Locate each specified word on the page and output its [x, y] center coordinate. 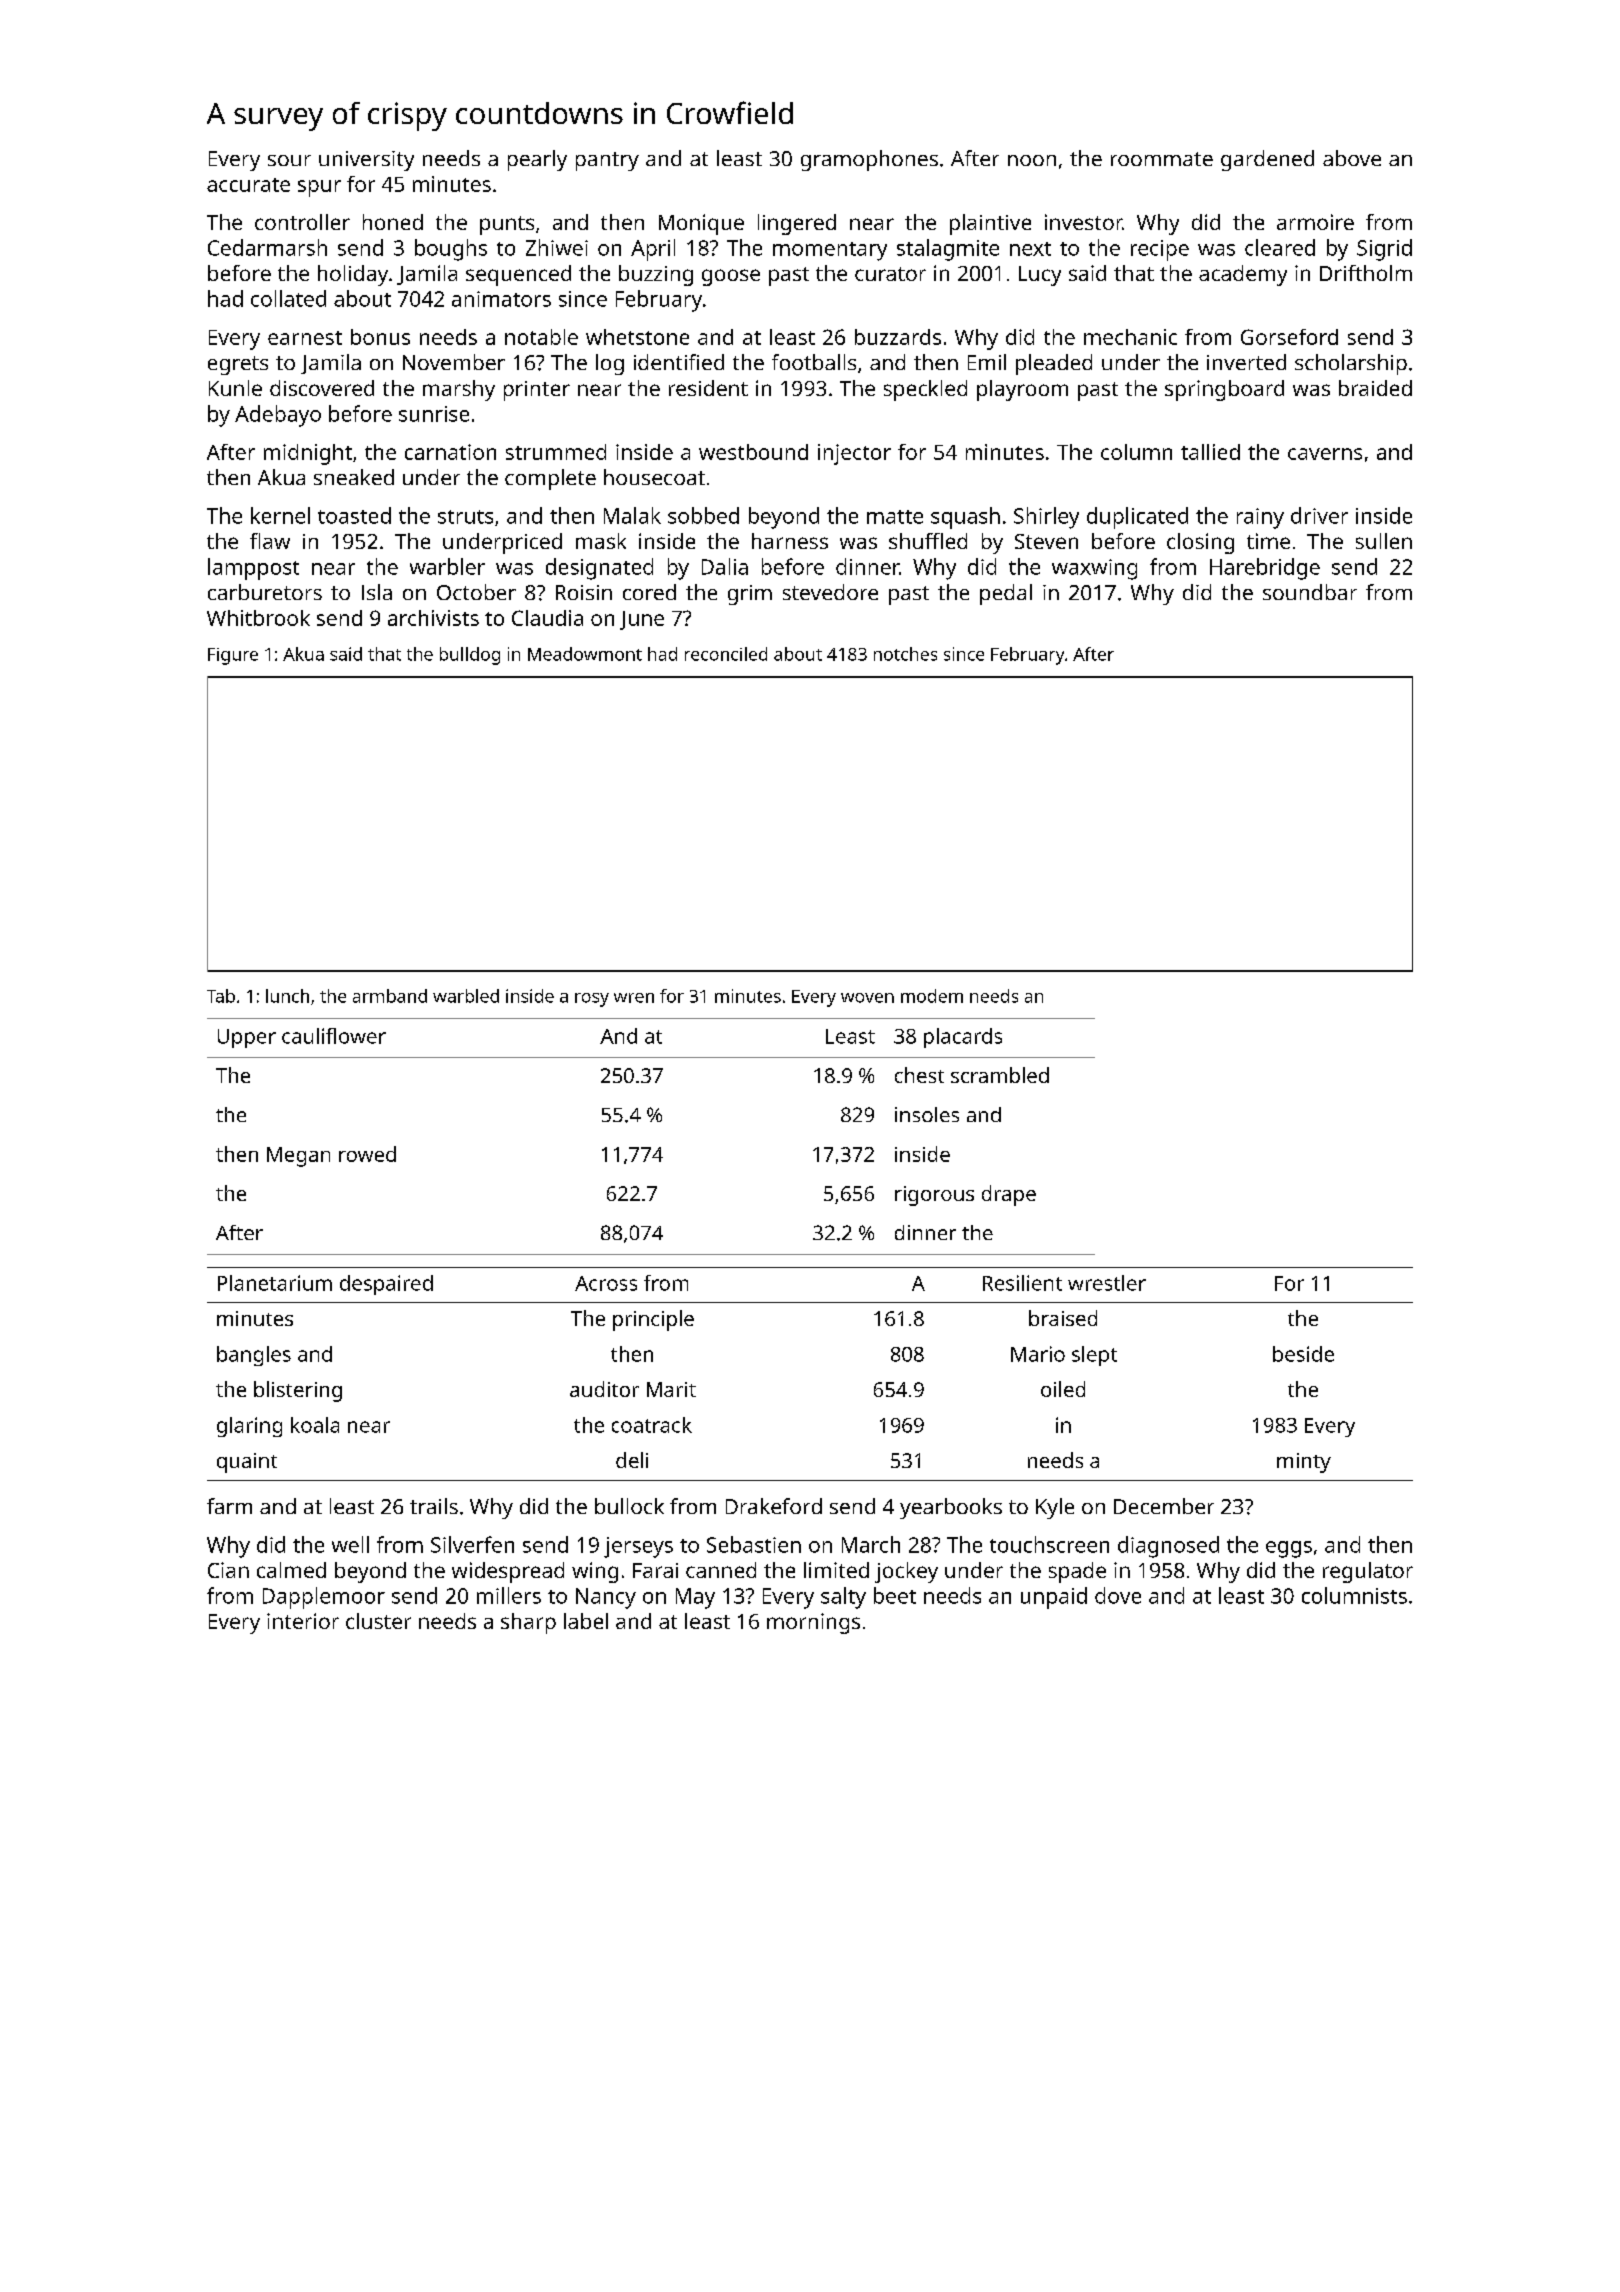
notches [905, 654]
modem [932, 996]
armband [390, 996]
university [366, 161]
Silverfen [472, 1544]
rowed [367, 1154]
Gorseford [1289, 337]
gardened [1267, 160]
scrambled [1000, 1075]
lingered [797, 224]
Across [606, 1283]
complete [550, 479]
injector [854, 454]
